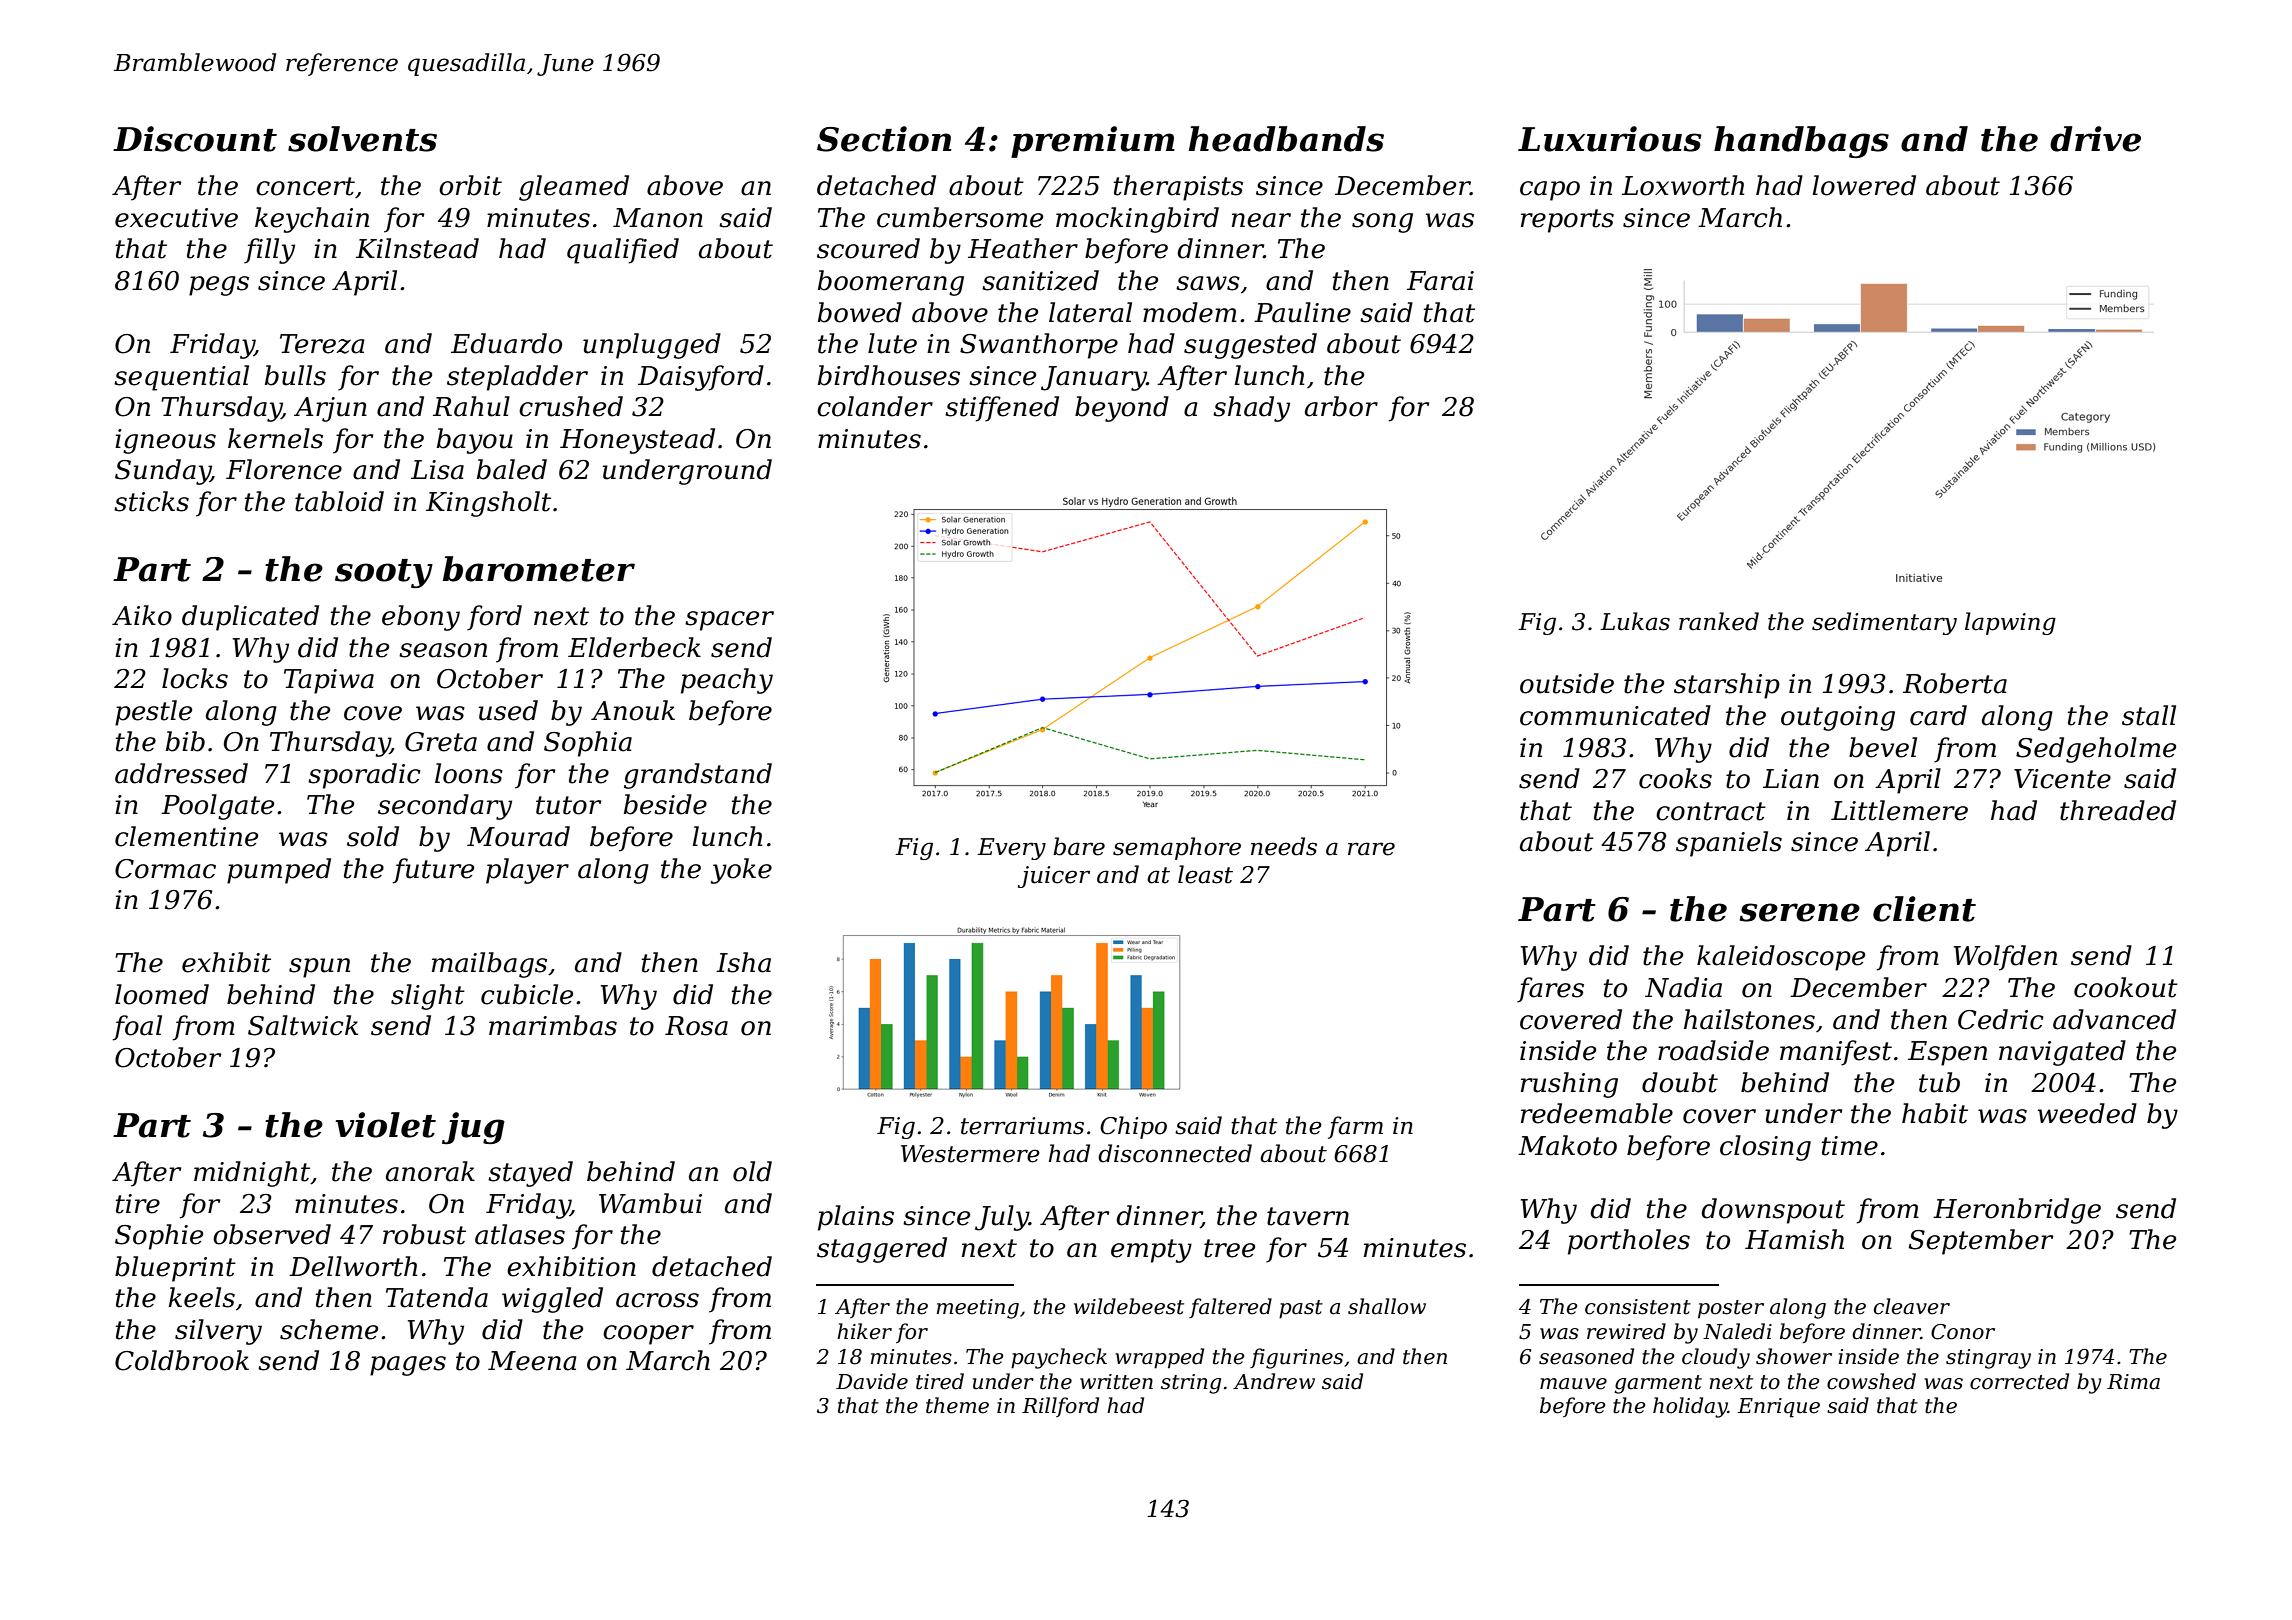  I want to click on disconnected, so click(1175, 1153).
